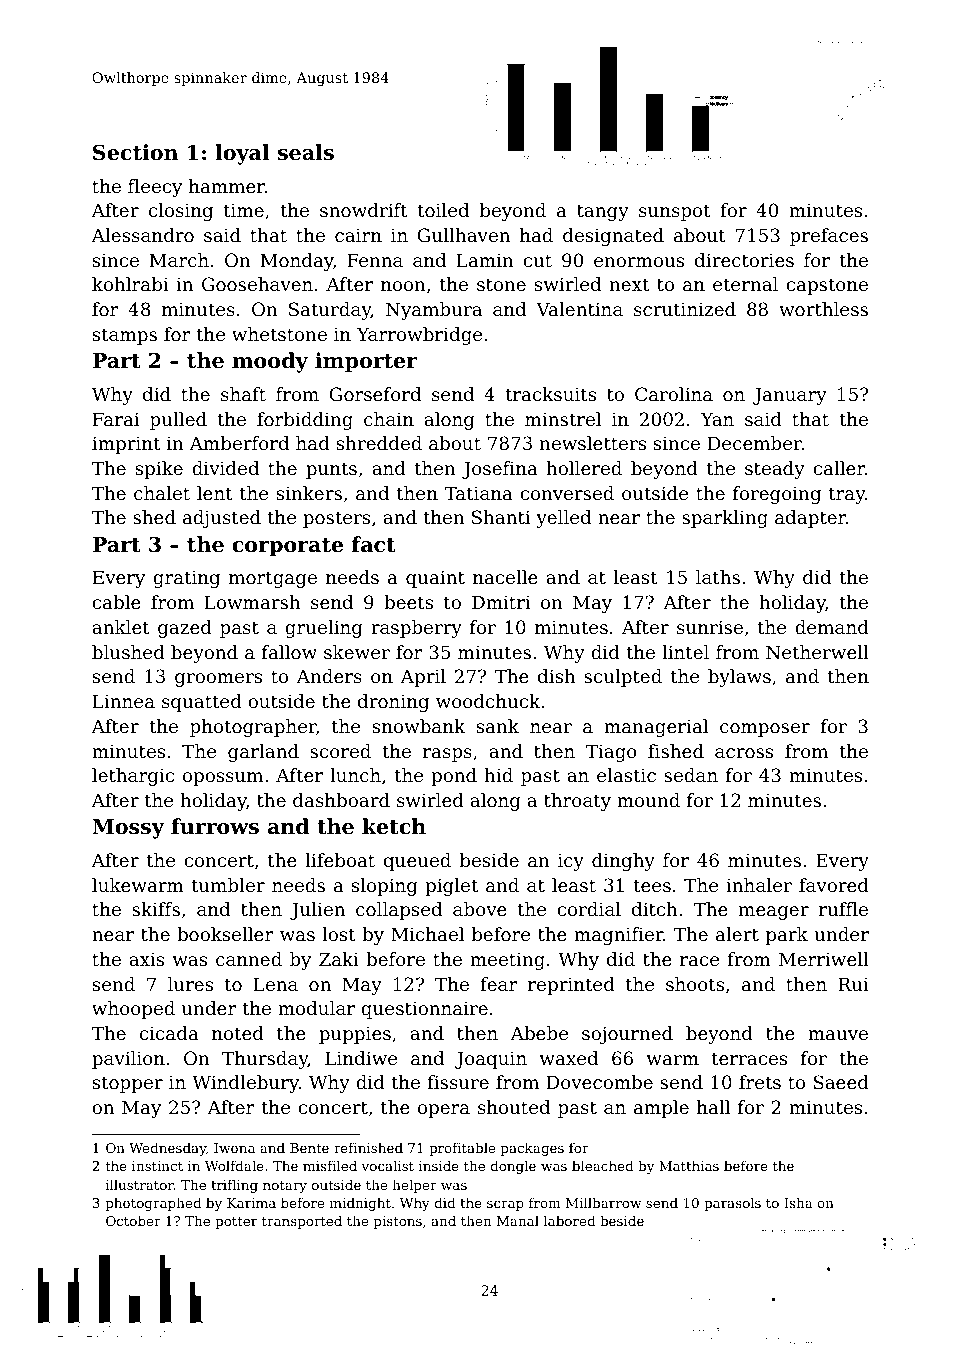 This screenshot has height=1366, width=961. Describe the element at coordinates (162, 493) in the screenshot. I see `chalet` at that location.
